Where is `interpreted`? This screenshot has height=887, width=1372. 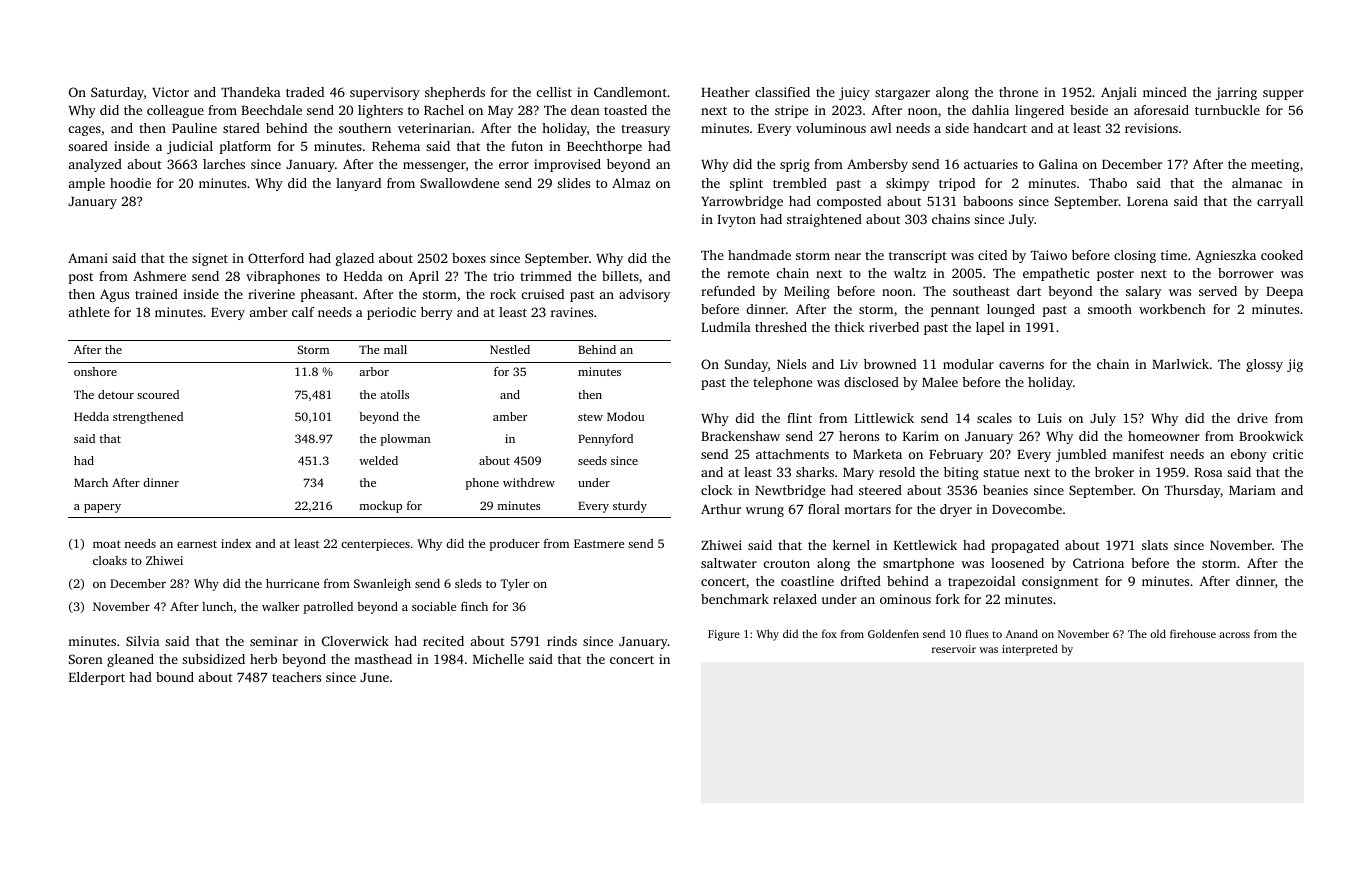 interpreted is located at coordinates (1030, 650).
